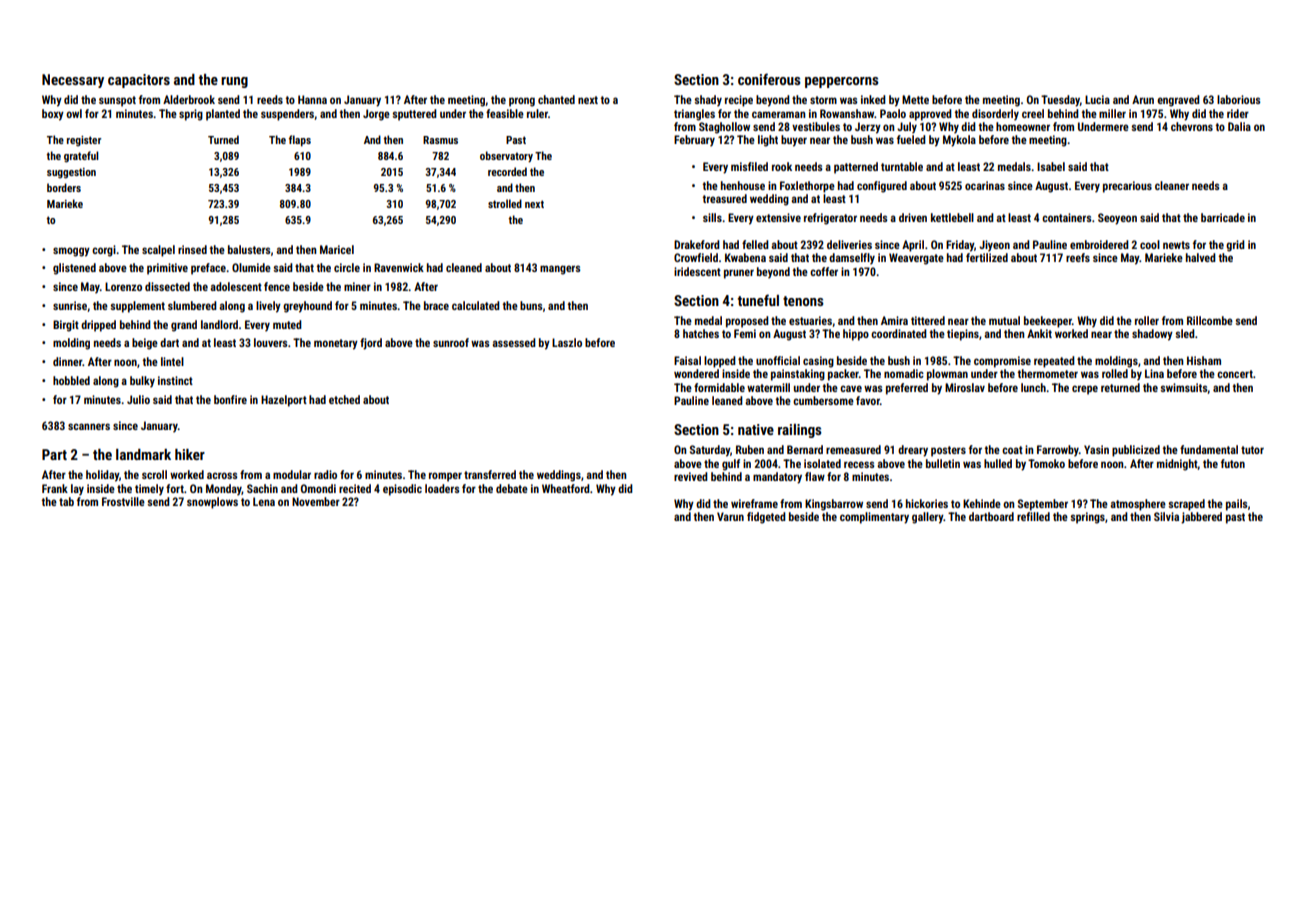  I want to click on ruler, so click(537, 113).
